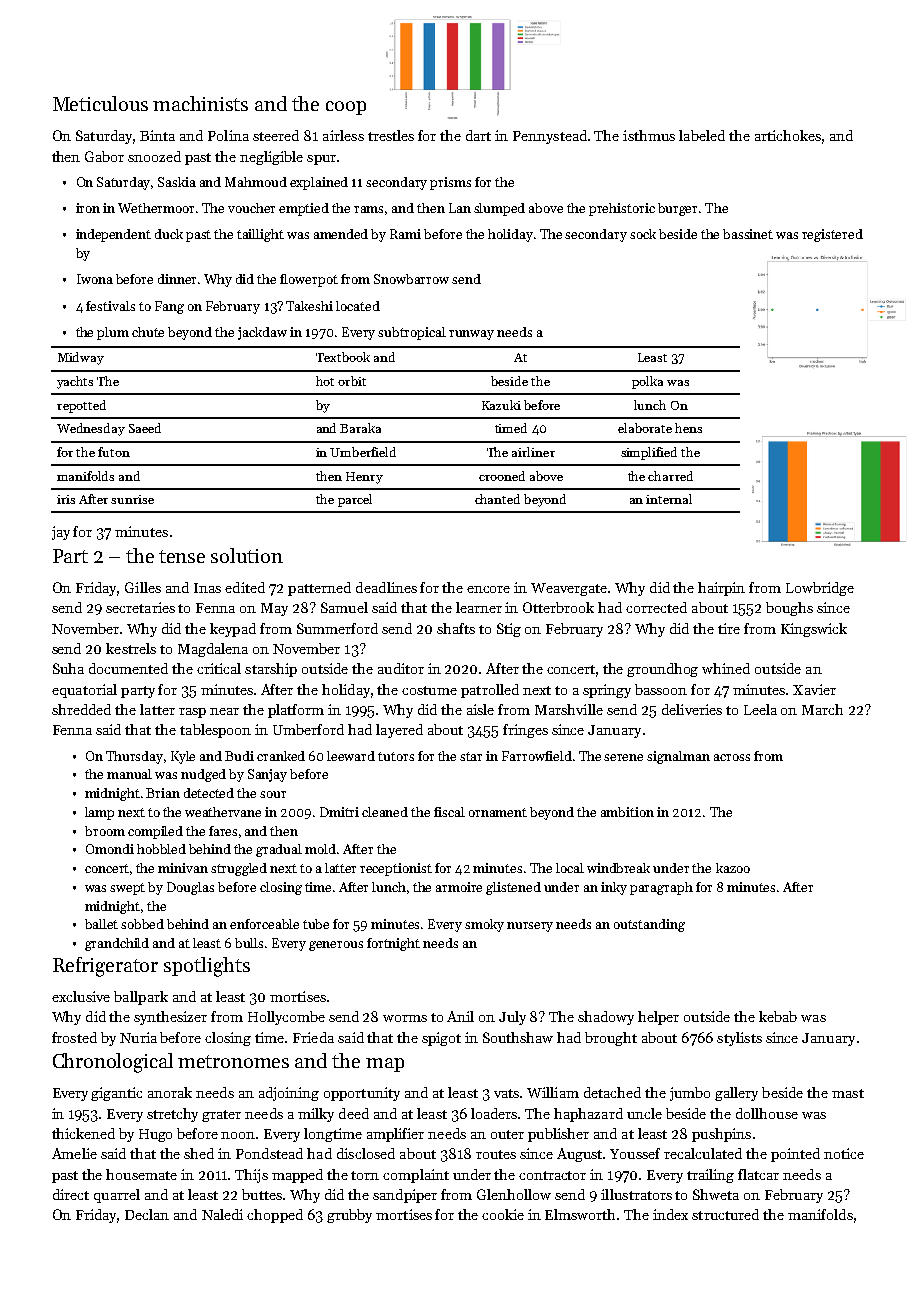 The height and width of the document is (1308, 924). I want to click on iron, so click(88, 208).
